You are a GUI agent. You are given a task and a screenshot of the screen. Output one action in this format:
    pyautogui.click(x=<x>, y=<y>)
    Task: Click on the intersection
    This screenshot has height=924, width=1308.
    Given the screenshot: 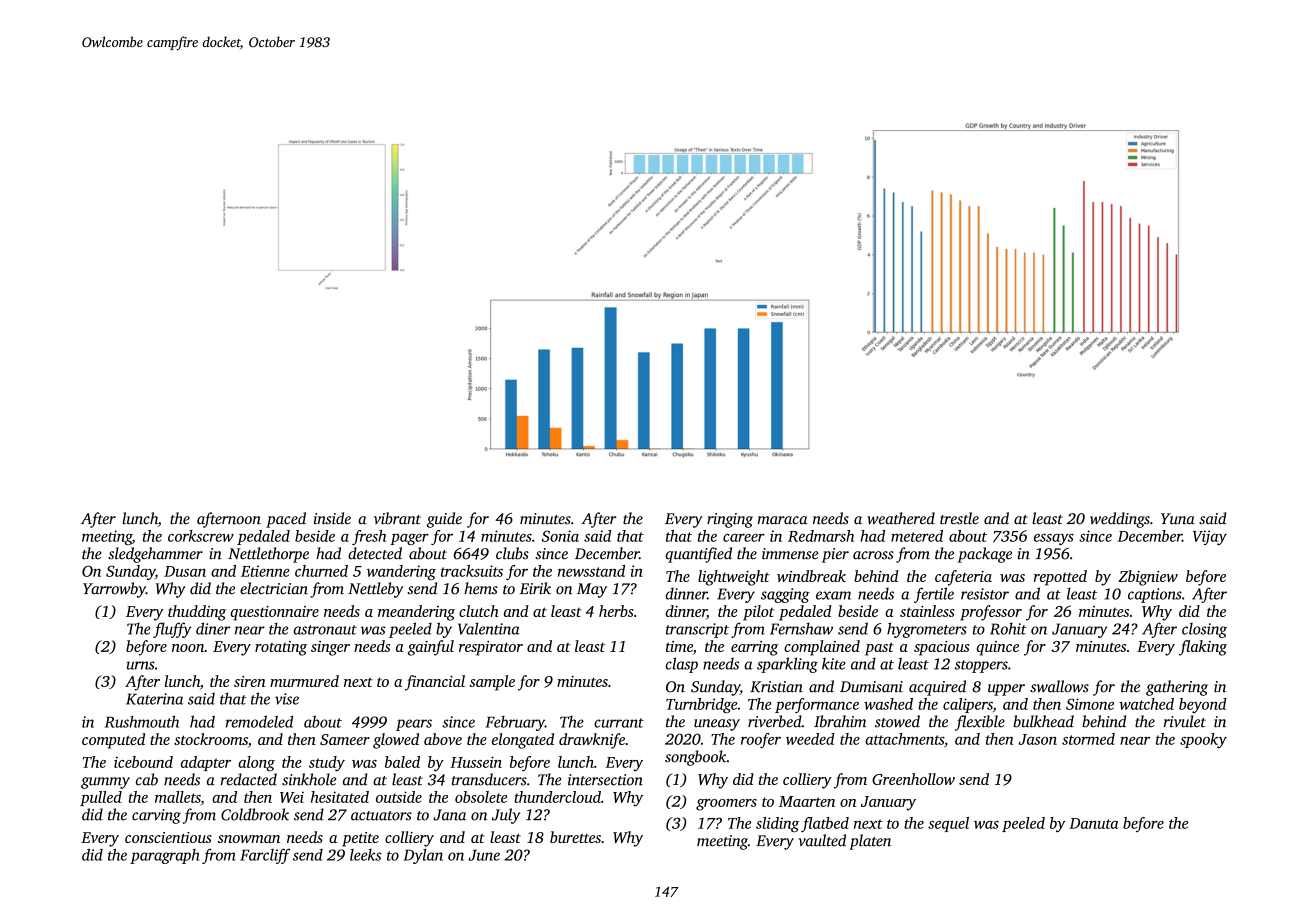 What is the action you would take?
    pyautogui.click(x=605, y=780)
